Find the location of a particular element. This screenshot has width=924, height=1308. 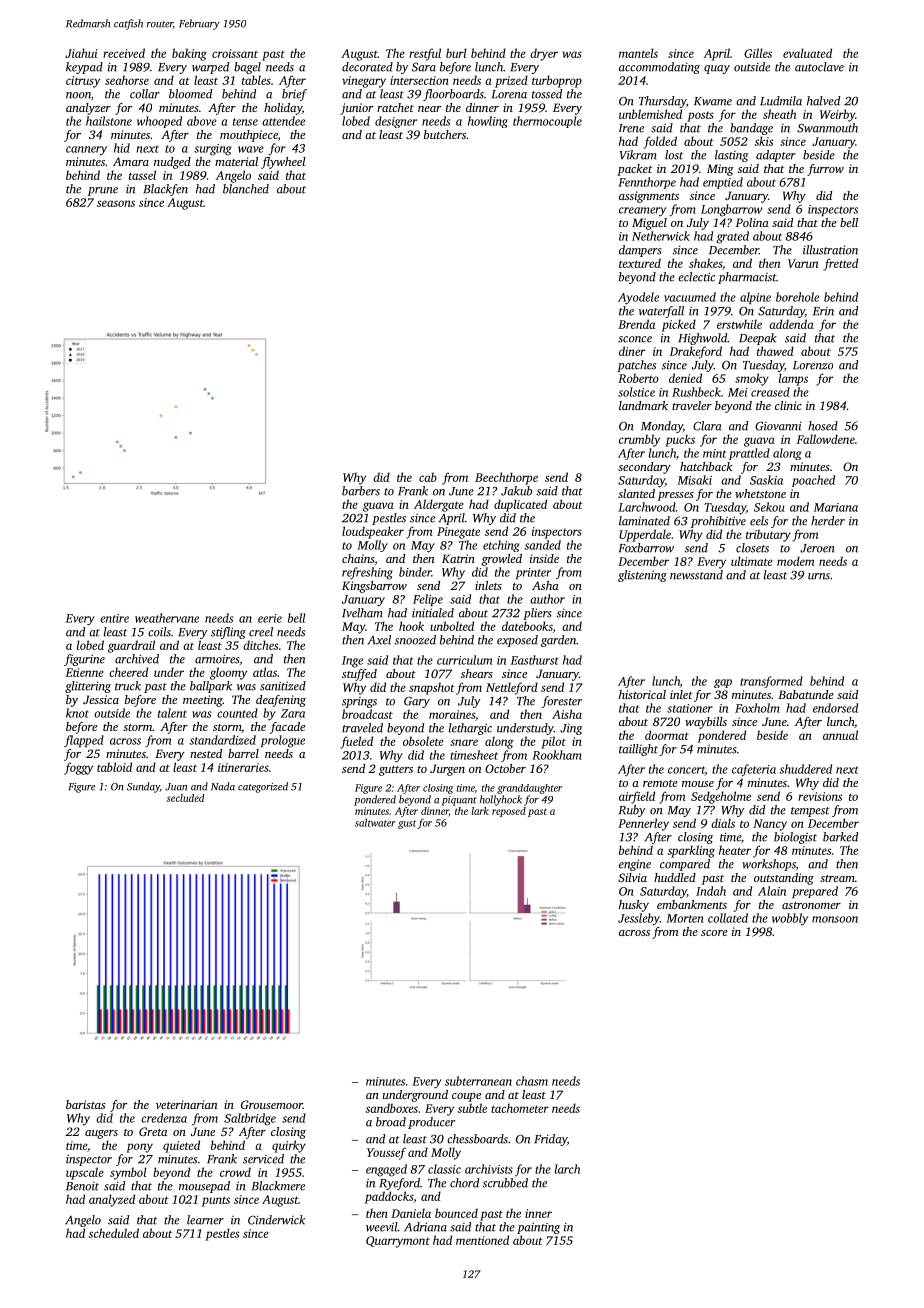

whooped is located at coordinates (159, 122).
